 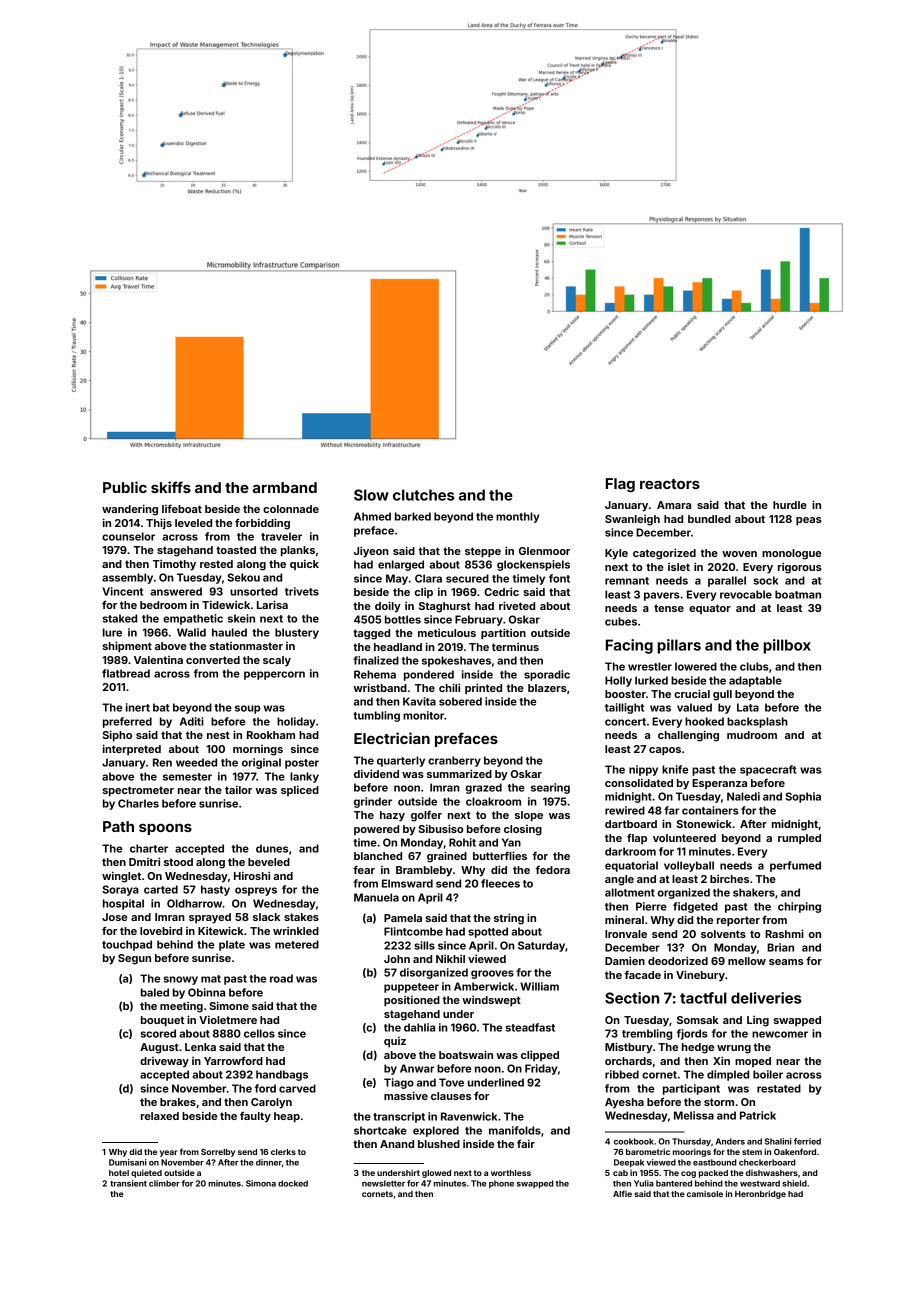 I want to click on explored, so click(x=436, y=1131).
